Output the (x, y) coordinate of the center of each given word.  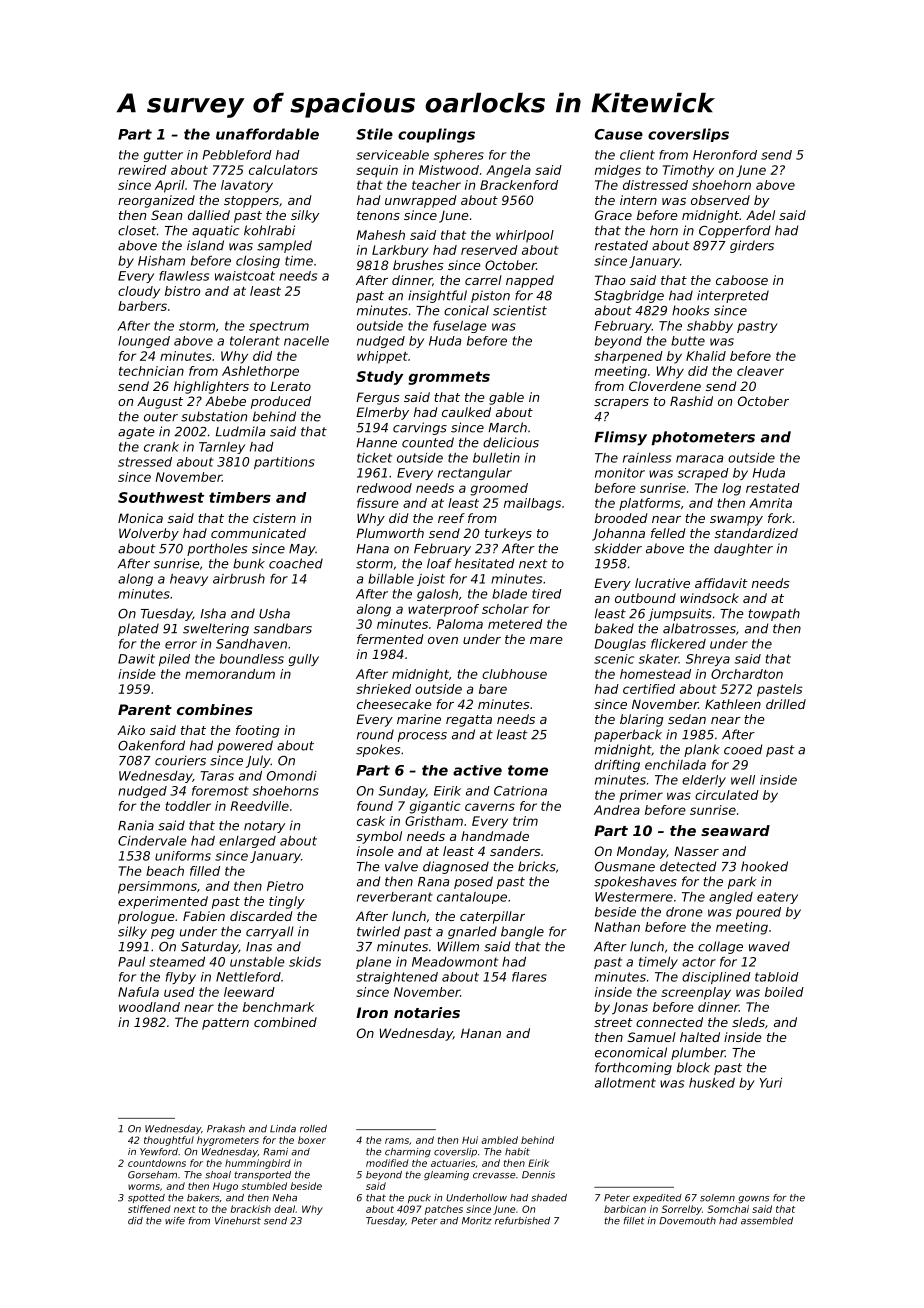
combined (285, 1022)
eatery (777, 898)
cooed (743, 749)
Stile (374, 134)
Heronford (725, 155)
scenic (614, 659)
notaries (427, 1012)
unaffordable (267, 134)
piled (174, 660)
